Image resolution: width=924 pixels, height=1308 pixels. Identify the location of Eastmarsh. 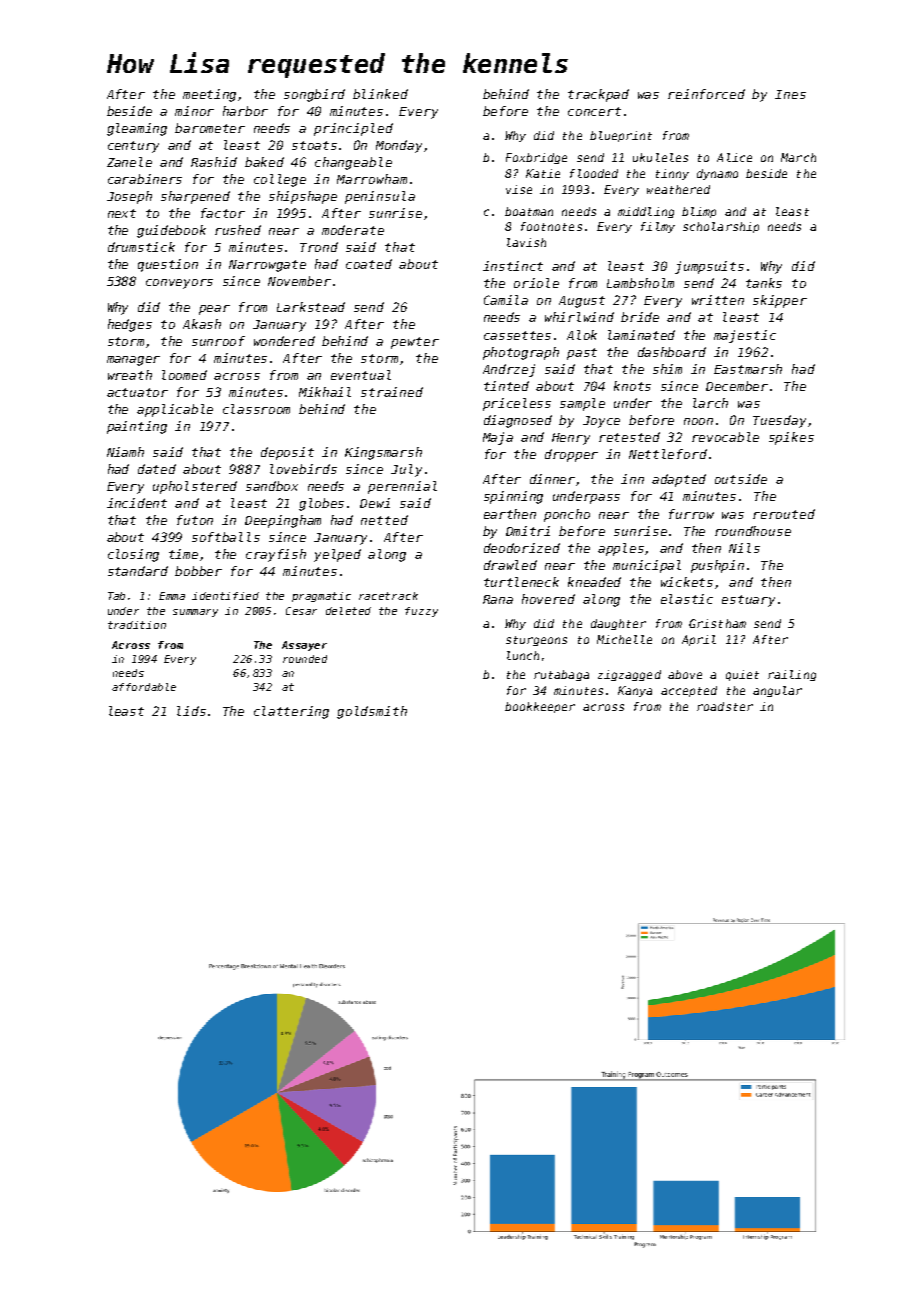
(748, 369).
